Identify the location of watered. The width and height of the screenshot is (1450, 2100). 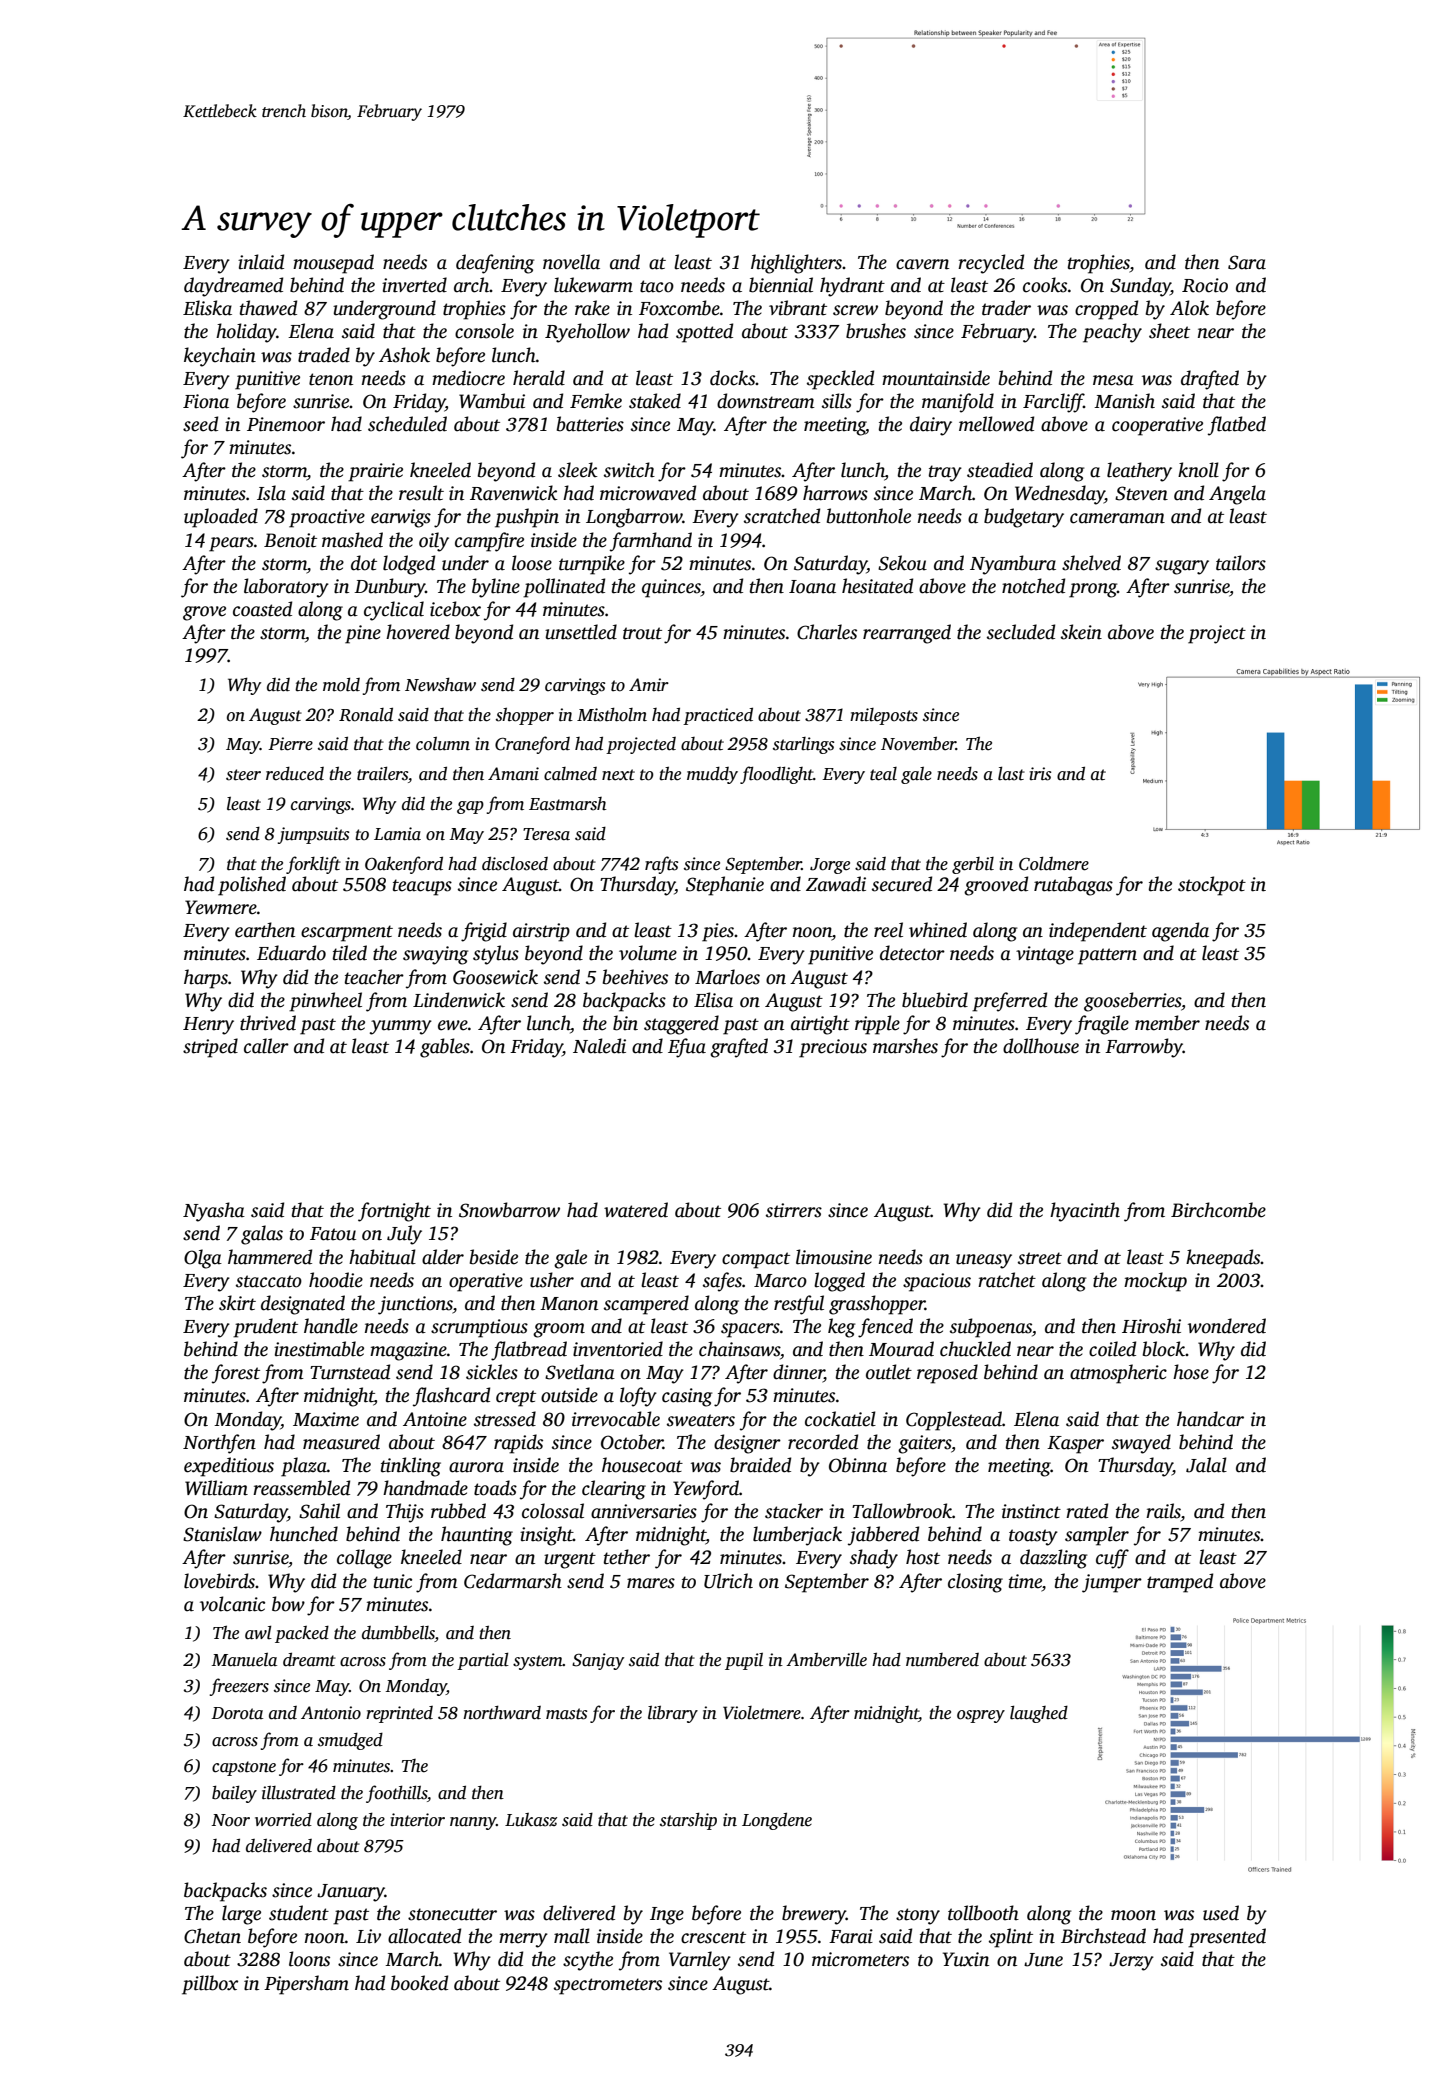
(636, 1210).
